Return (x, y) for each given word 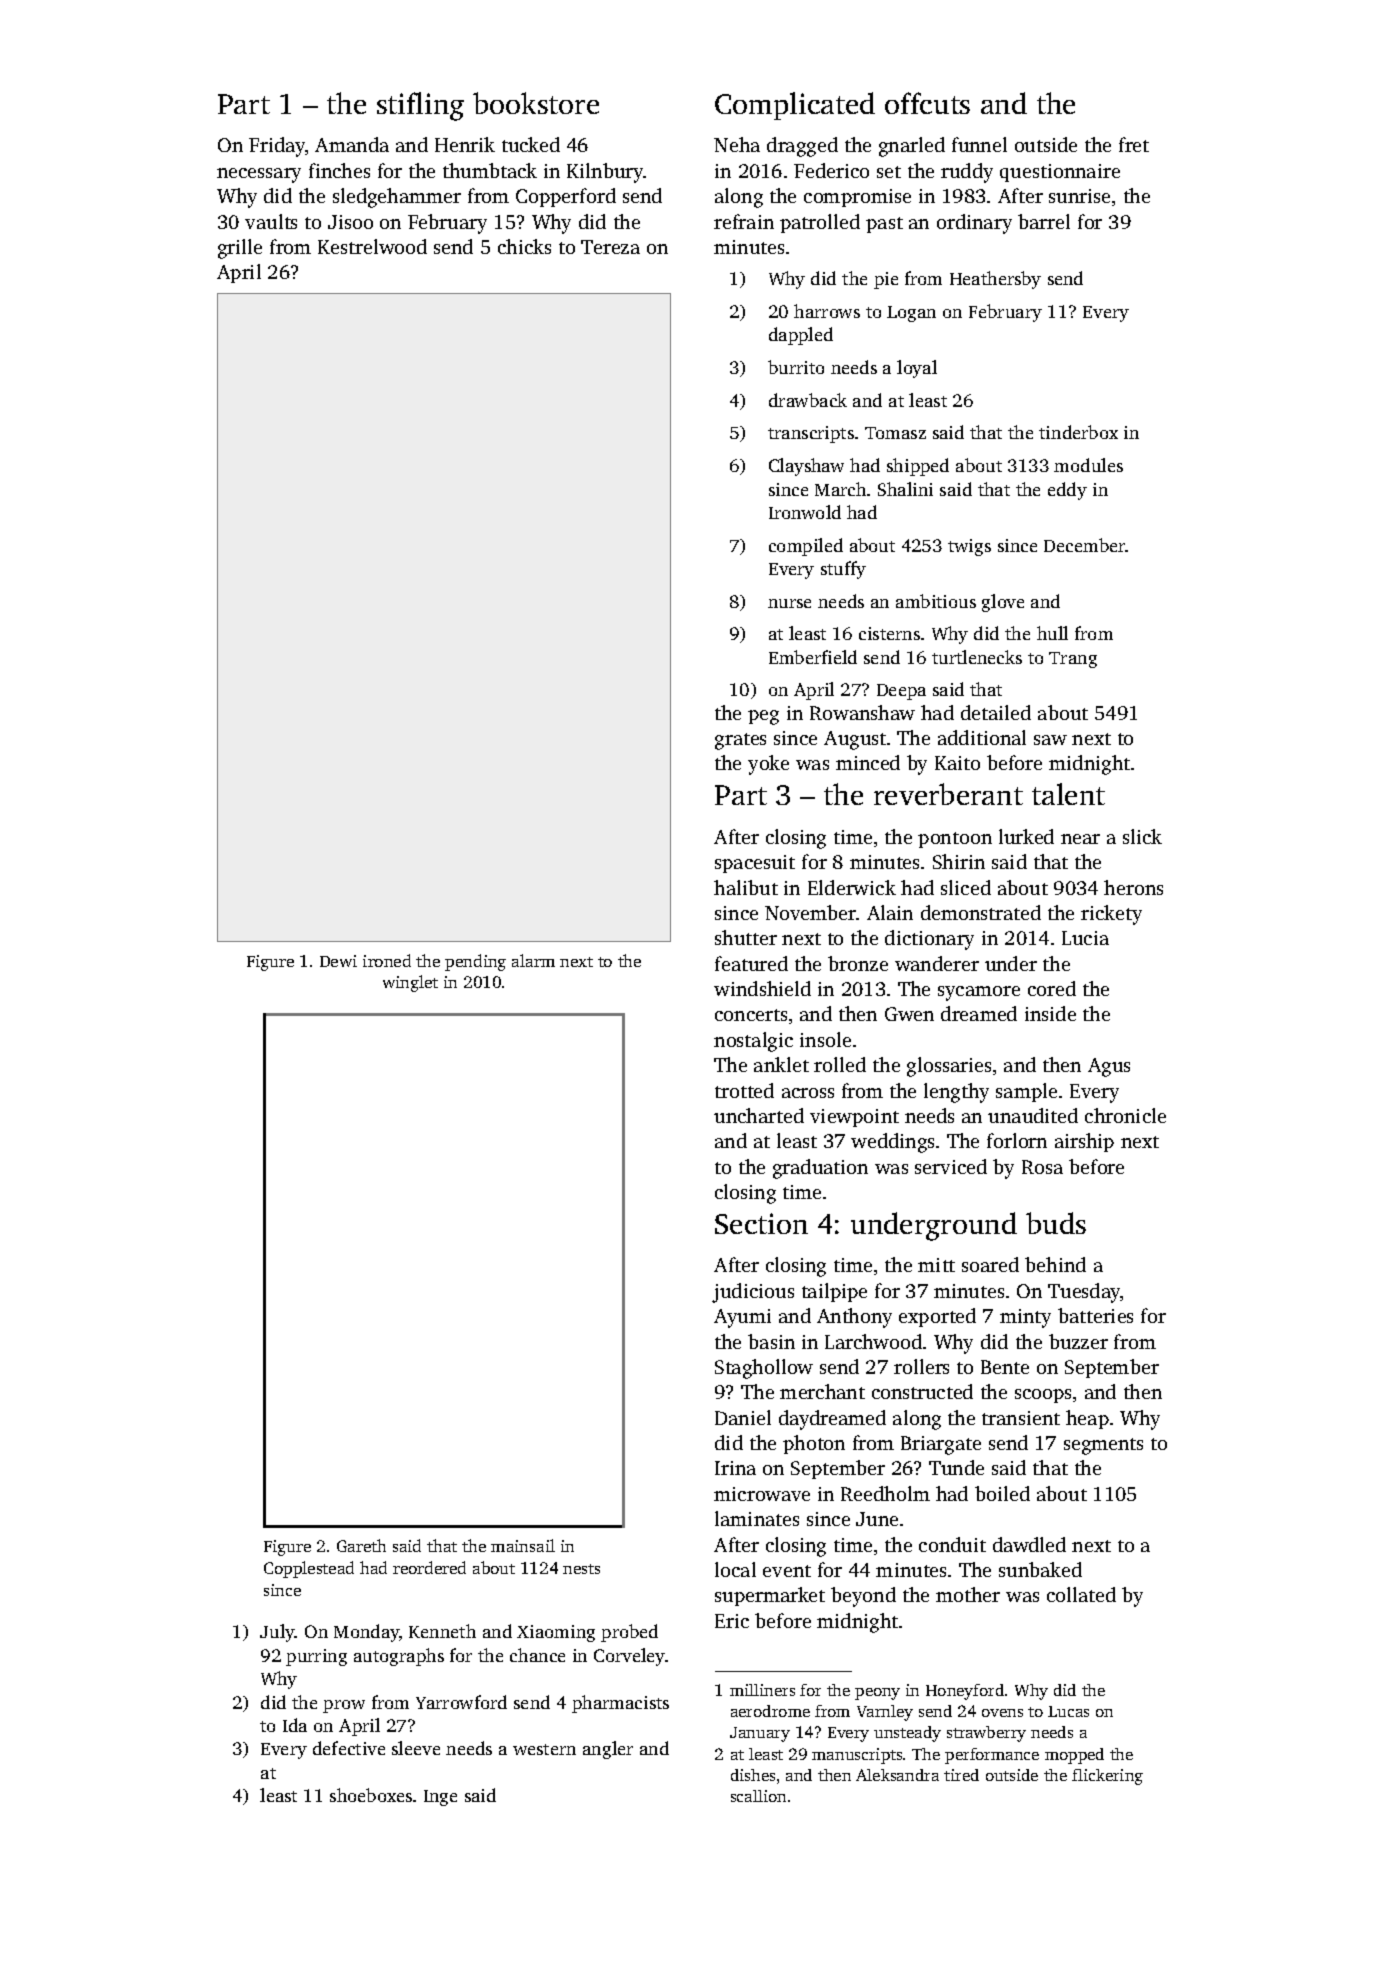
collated (1081, 1594)
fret (1134, 144)
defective (349, 1748)
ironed (387, 960)
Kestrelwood (372, 246)
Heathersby (995, 280)
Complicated (795, 106)
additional (982, 737)
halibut (746, 887)
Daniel (743, 1417)
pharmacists (620, 1704)
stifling (420, 106)
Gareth (361, 1545)
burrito (796, 367)
